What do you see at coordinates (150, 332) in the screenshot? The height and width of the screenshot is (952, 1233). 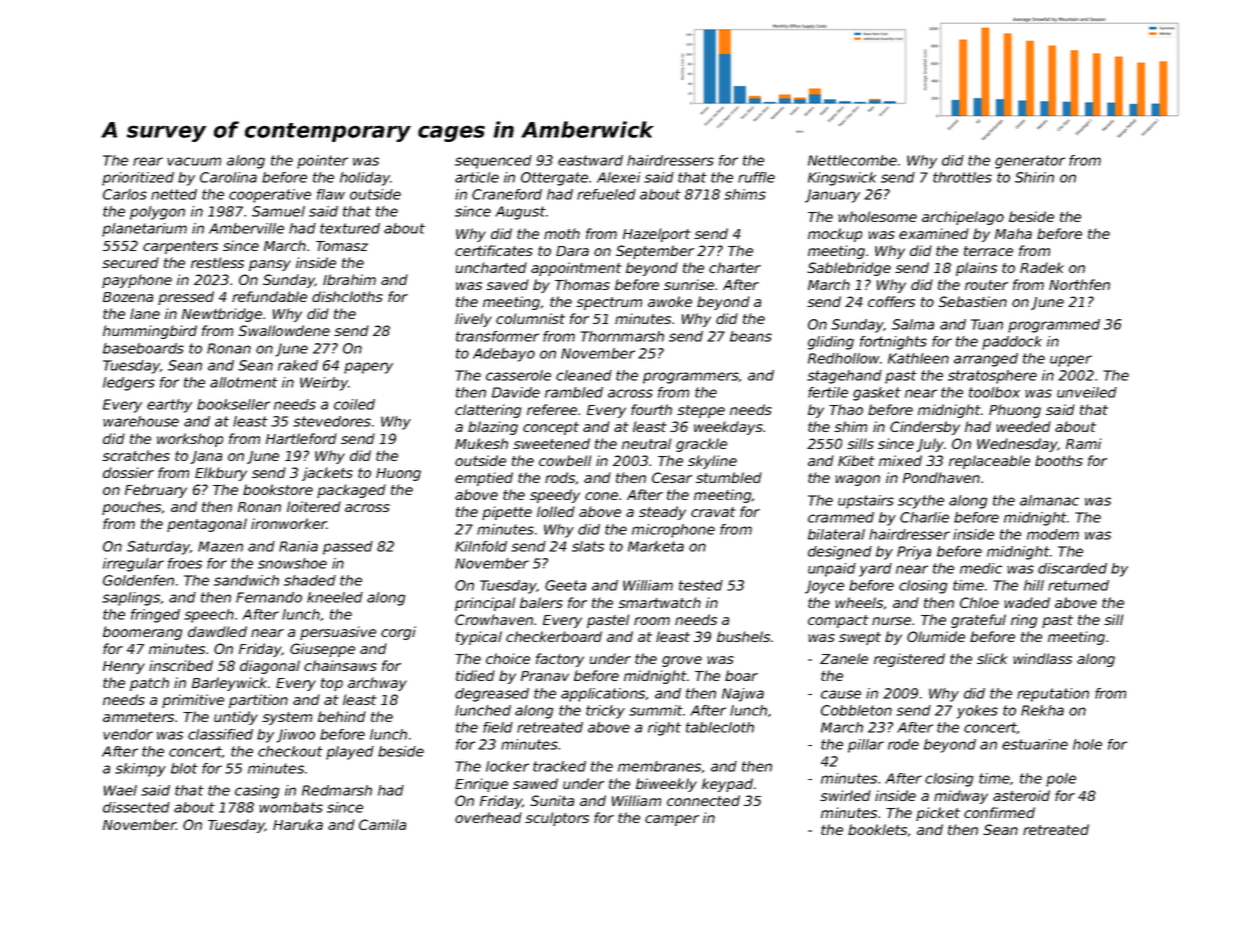 I see `hummingbird` at bounding box center [150, 332].
